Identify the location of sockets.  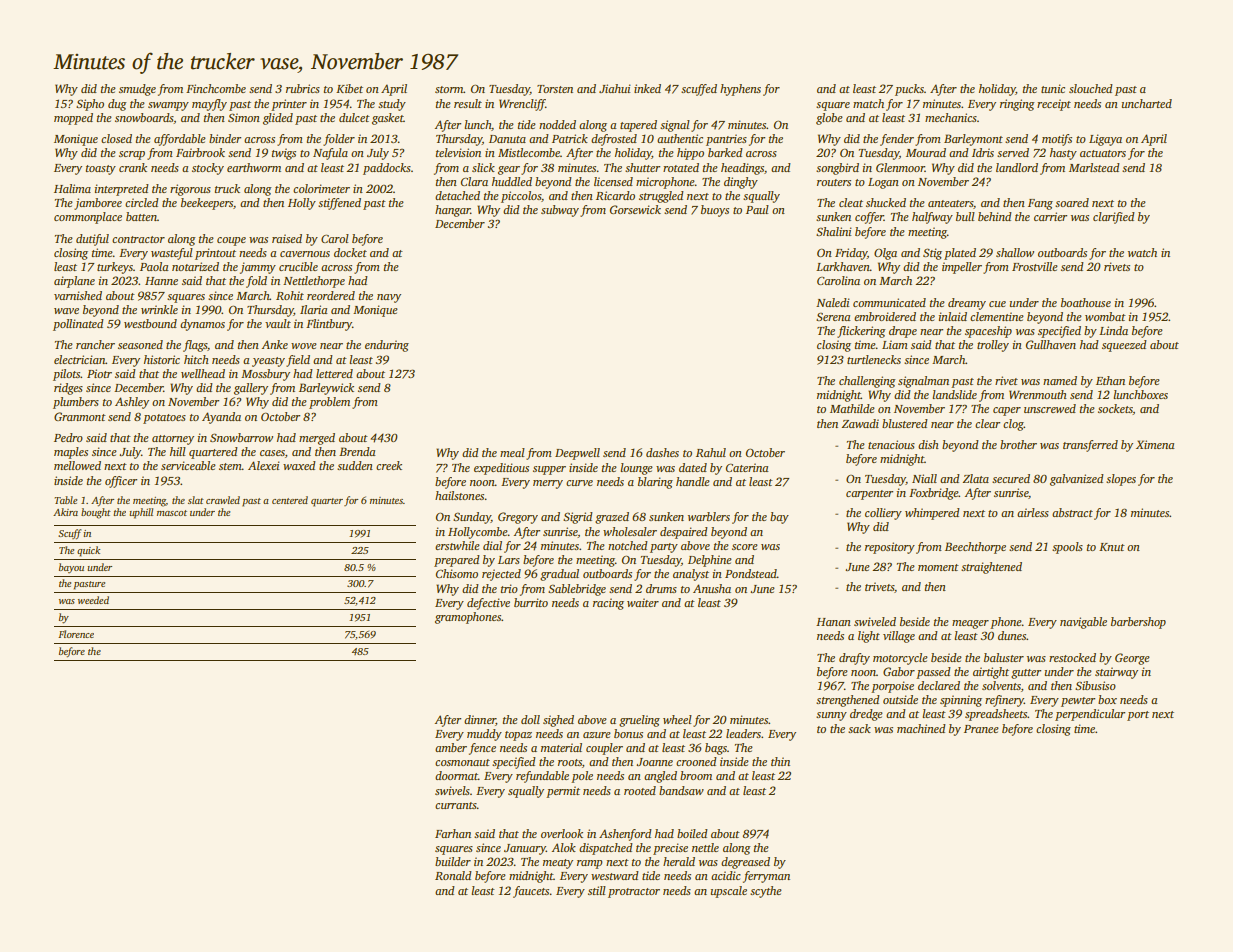
(1115, 409).
